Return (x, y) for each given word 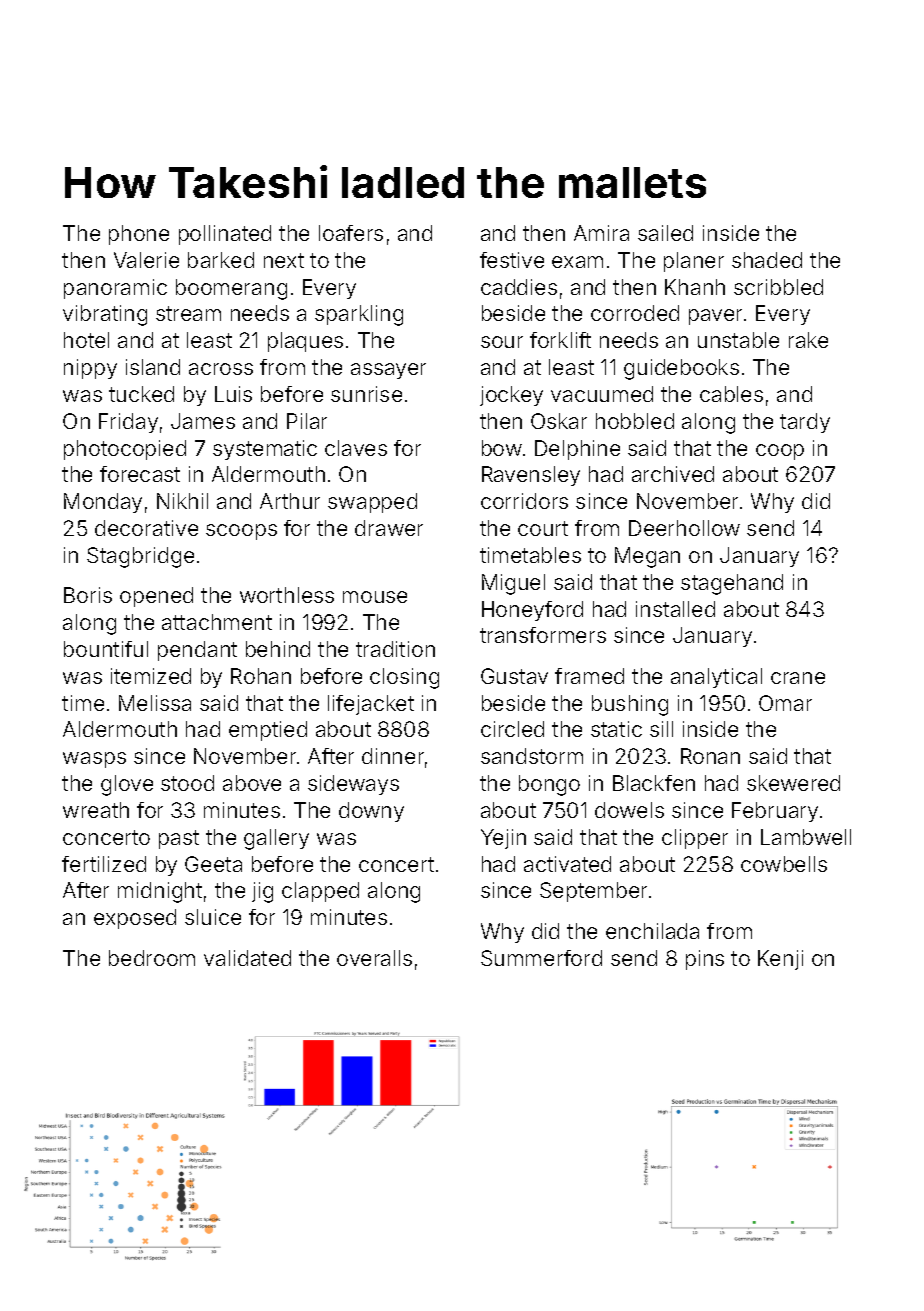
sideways (353, 785)
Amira (601, 233)
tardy (805, 423)
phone (139, 235)
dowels (629, 810)
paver (715, 317)
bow (502, 448)
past (179, 839)
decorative (146, 528)
